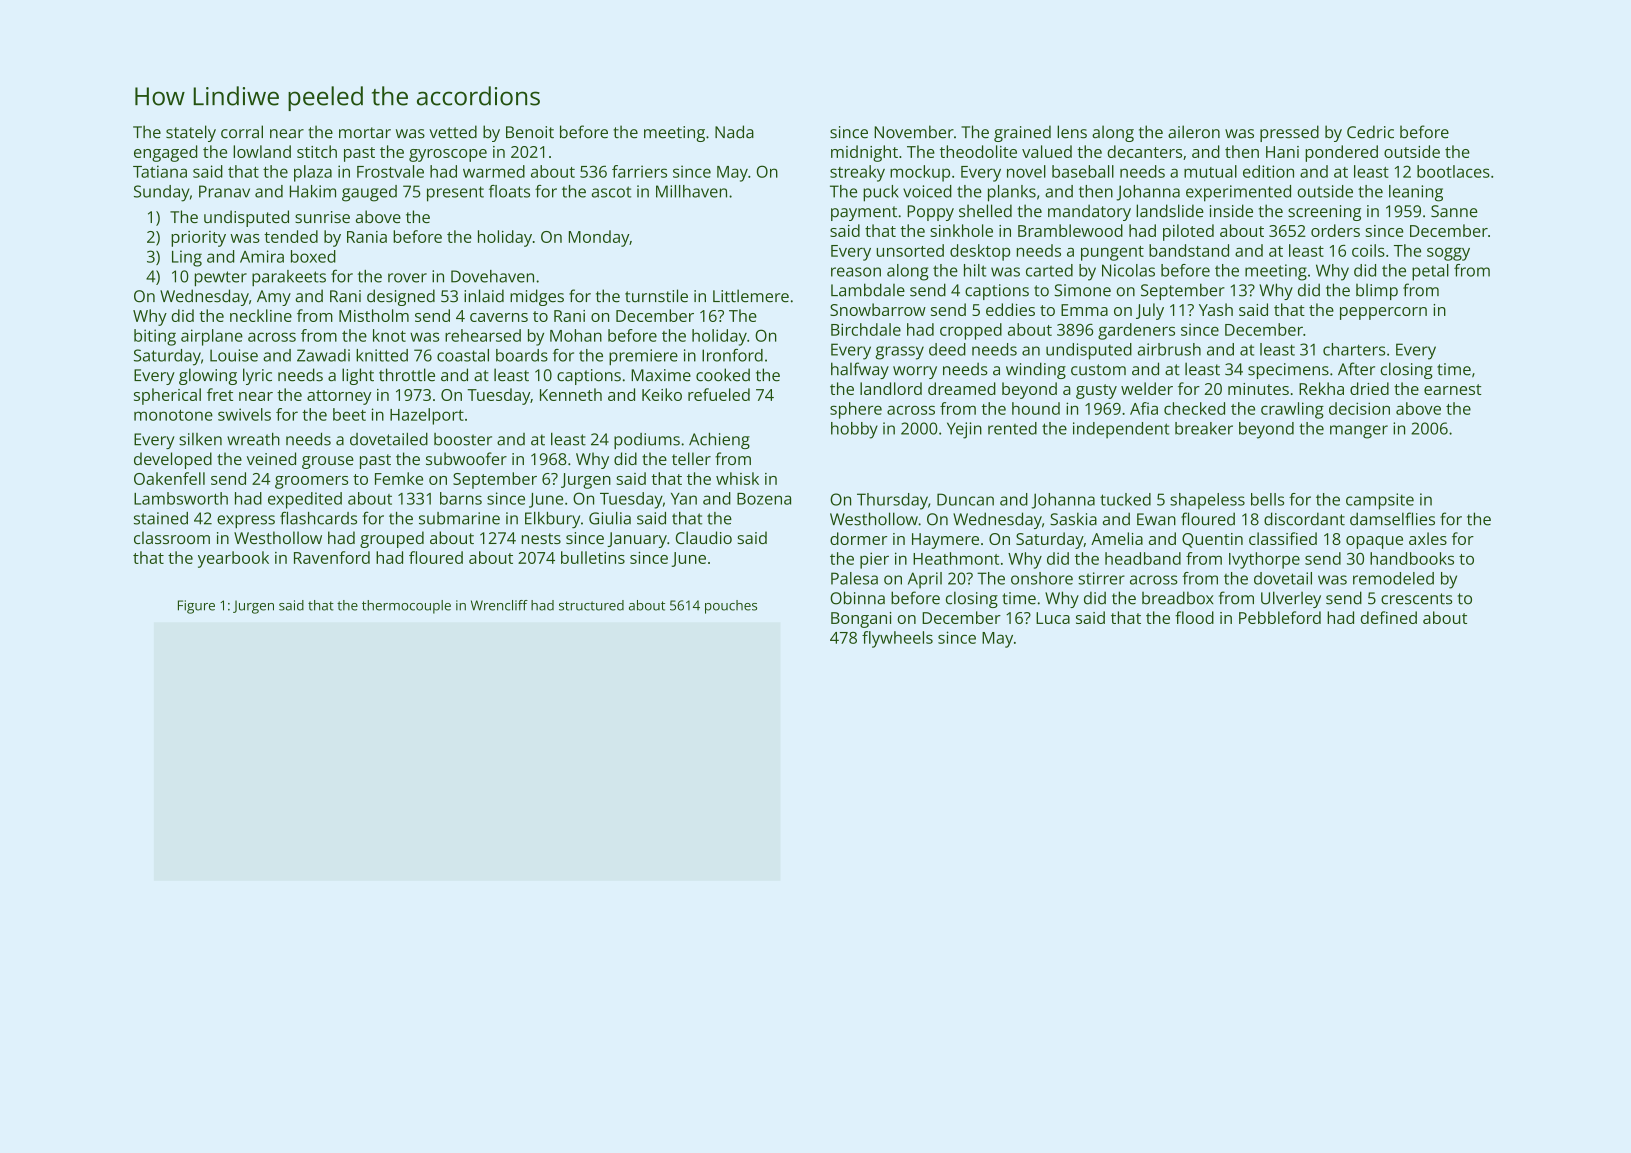 The image size is (1631, 1153). What do you see at coordinates (854, 430) in the page?
I see `hobby` at bounding box center [854, 430].
